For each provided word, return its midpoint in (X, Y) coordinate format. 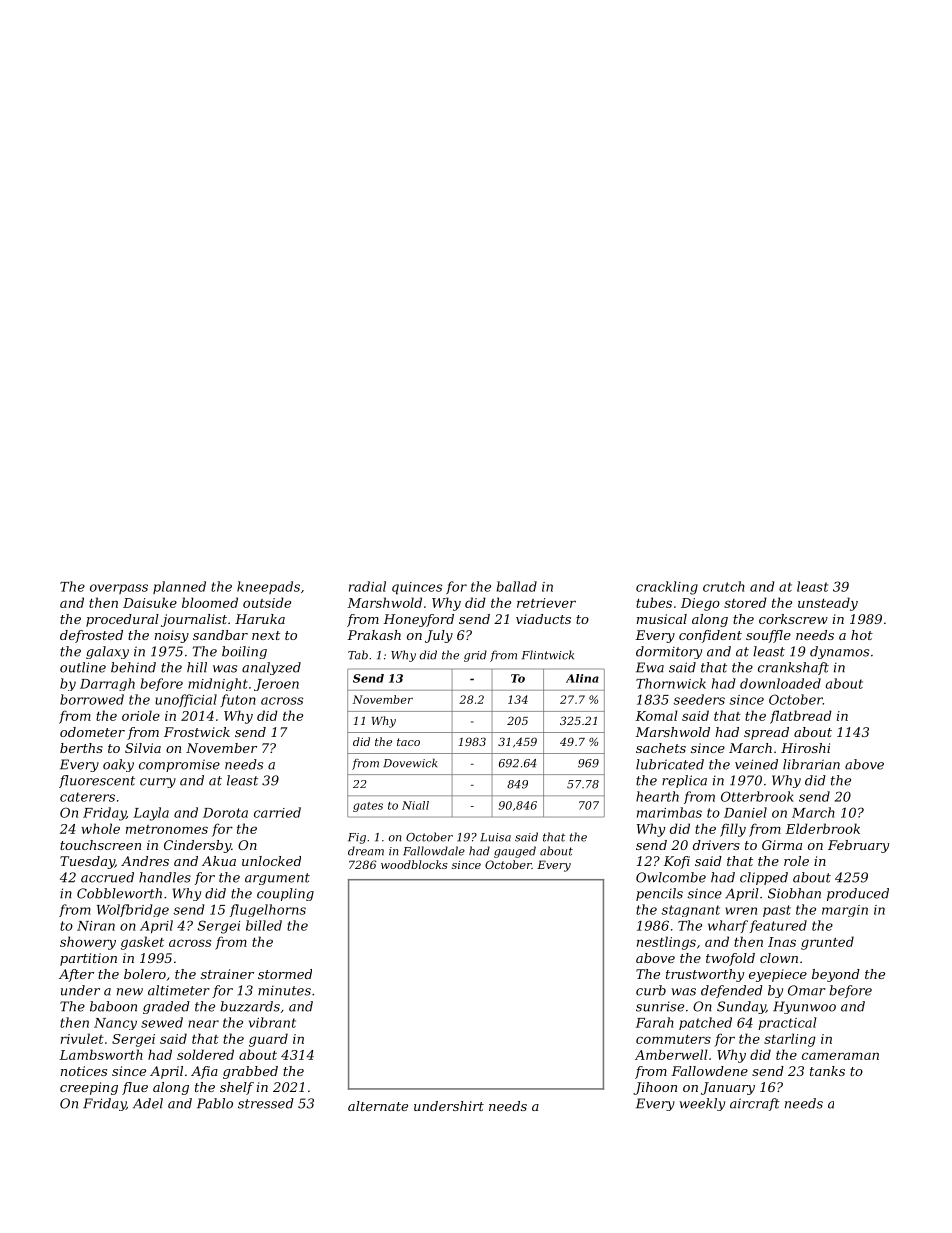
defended (732, 991)
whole (100, 828)
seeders (699, 699)
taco (408, 742)
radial (367, 586)
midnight (218, 684)
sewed (162, 1022)
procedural (122, 620)
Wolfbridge (133, 910)
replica (684, 781)
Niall (415, 805)
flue (135, 1088)
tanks (827, 1071)
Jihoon (655, 1088)
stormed (285, 974)
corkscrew (793, 619)
